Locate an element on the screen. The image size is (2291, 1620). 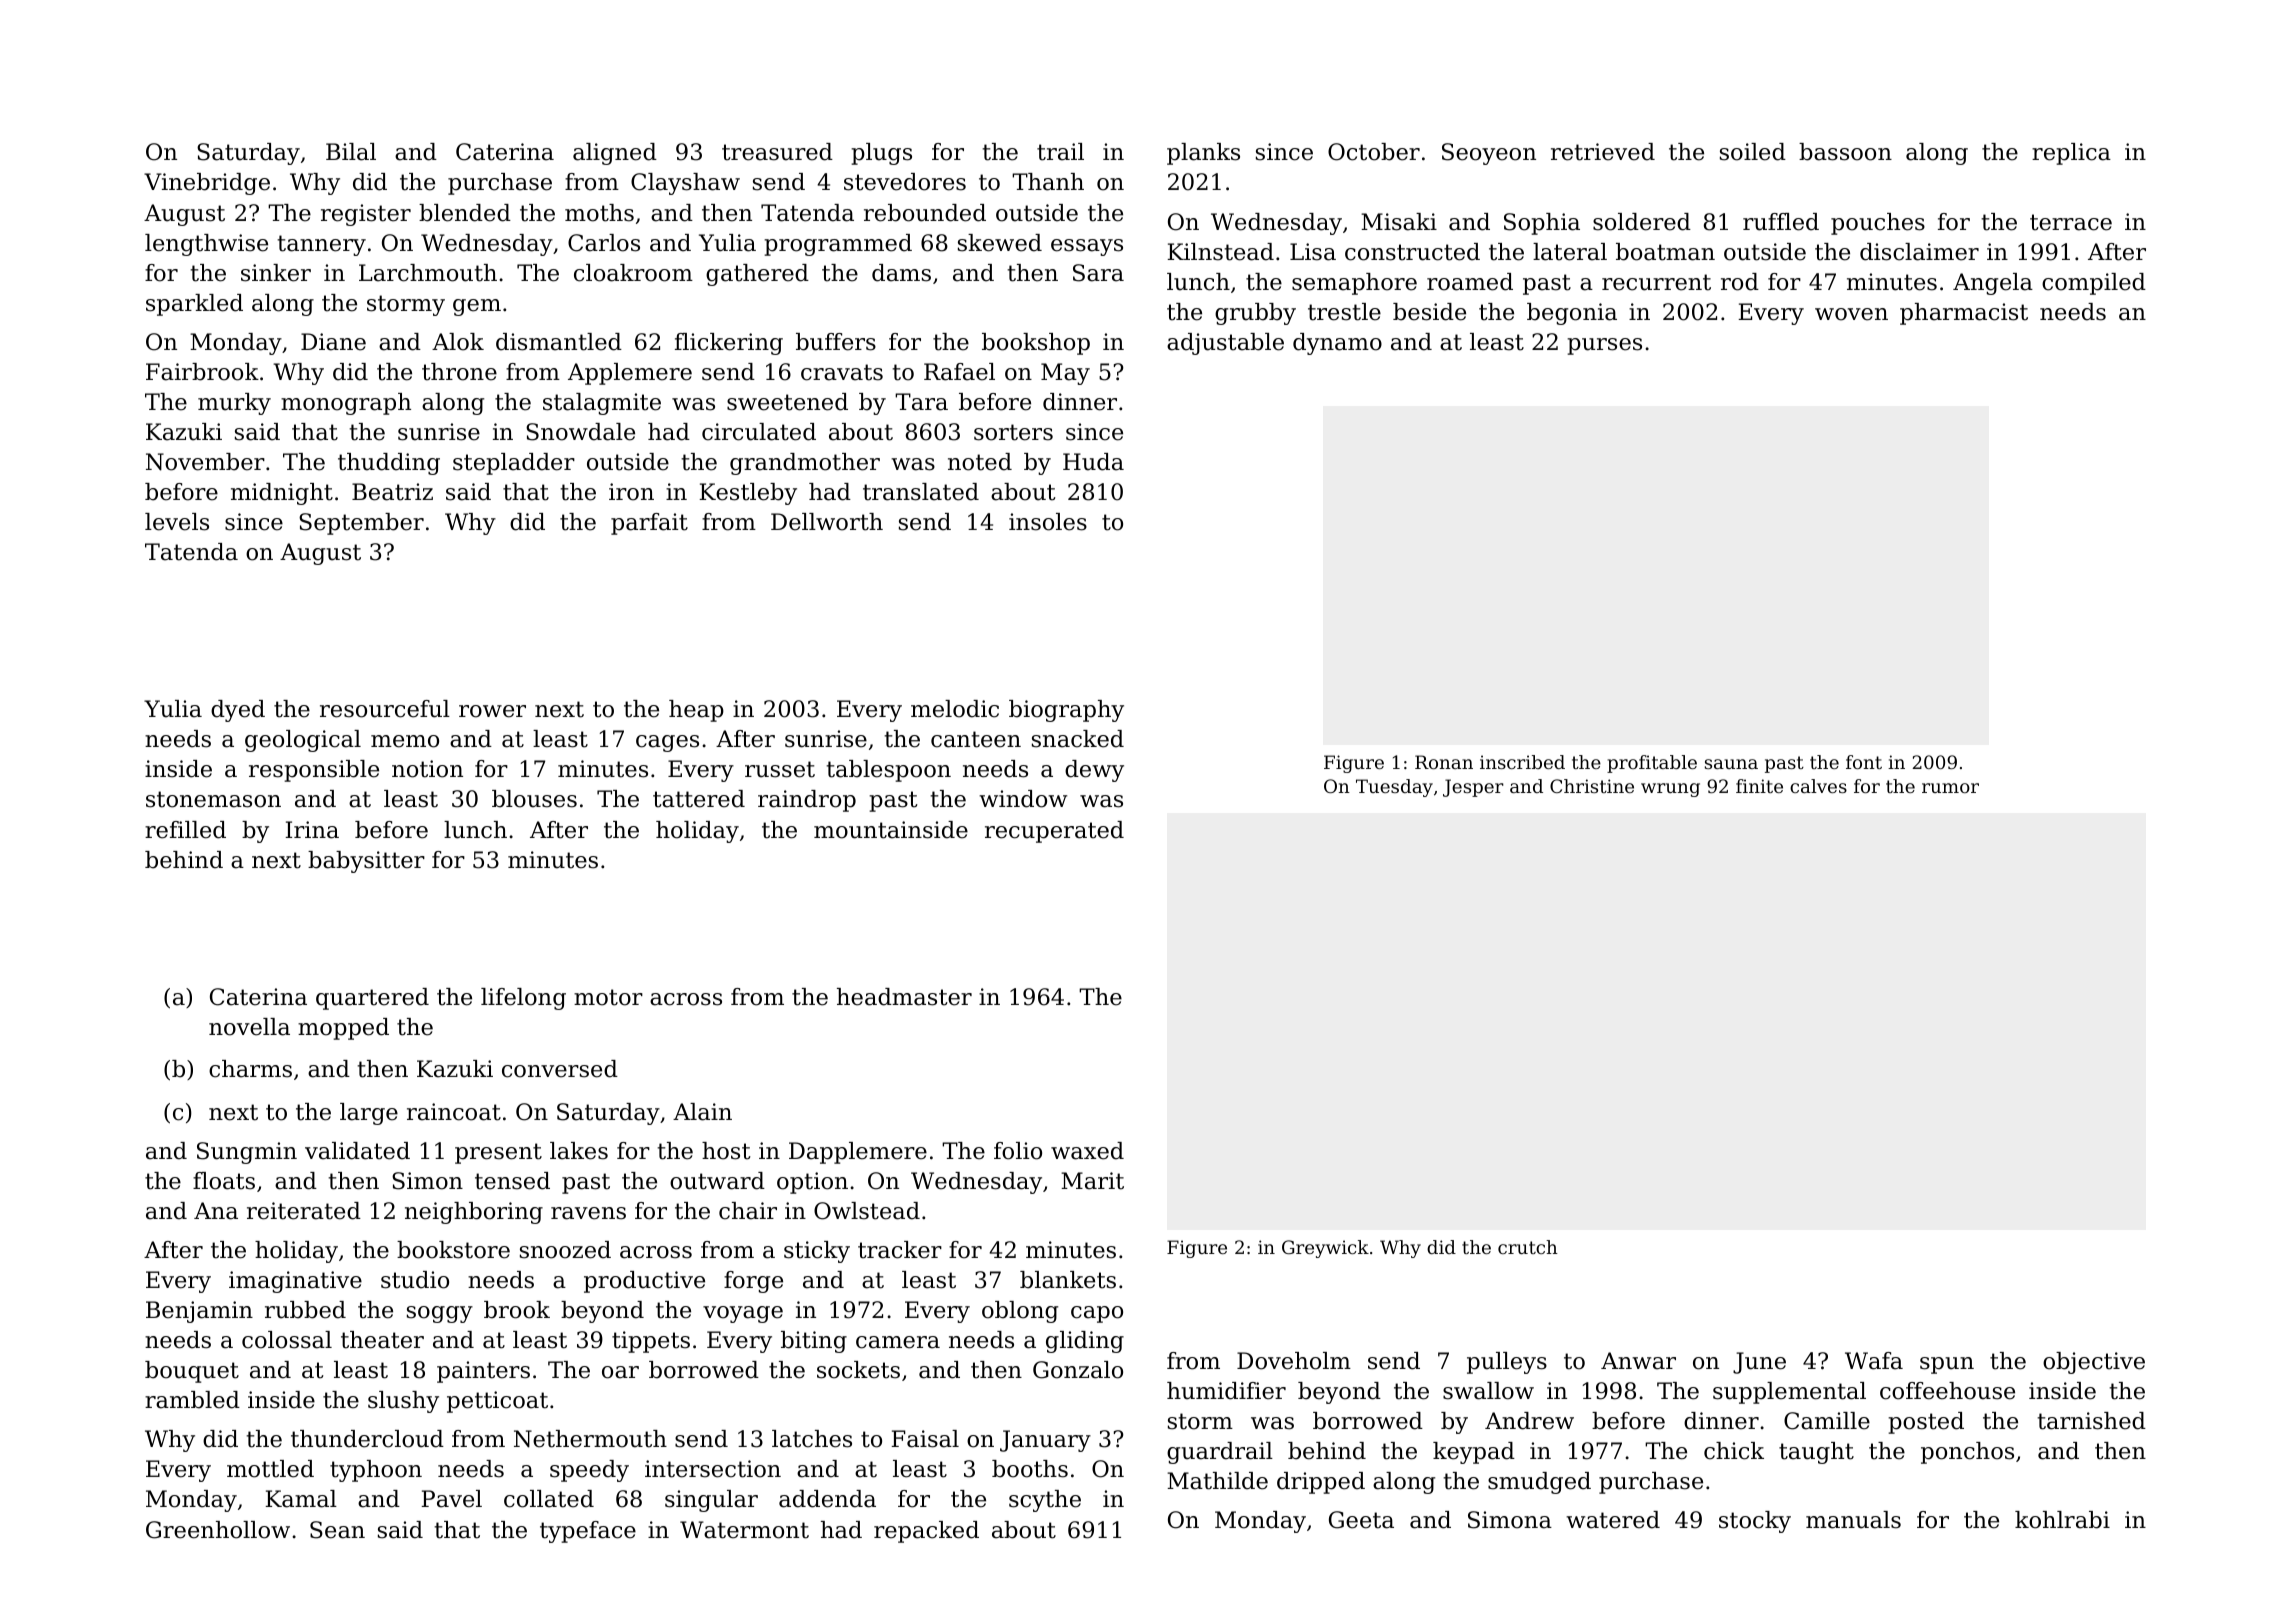
Kilnstead is located at coordinates (1220, 252).
